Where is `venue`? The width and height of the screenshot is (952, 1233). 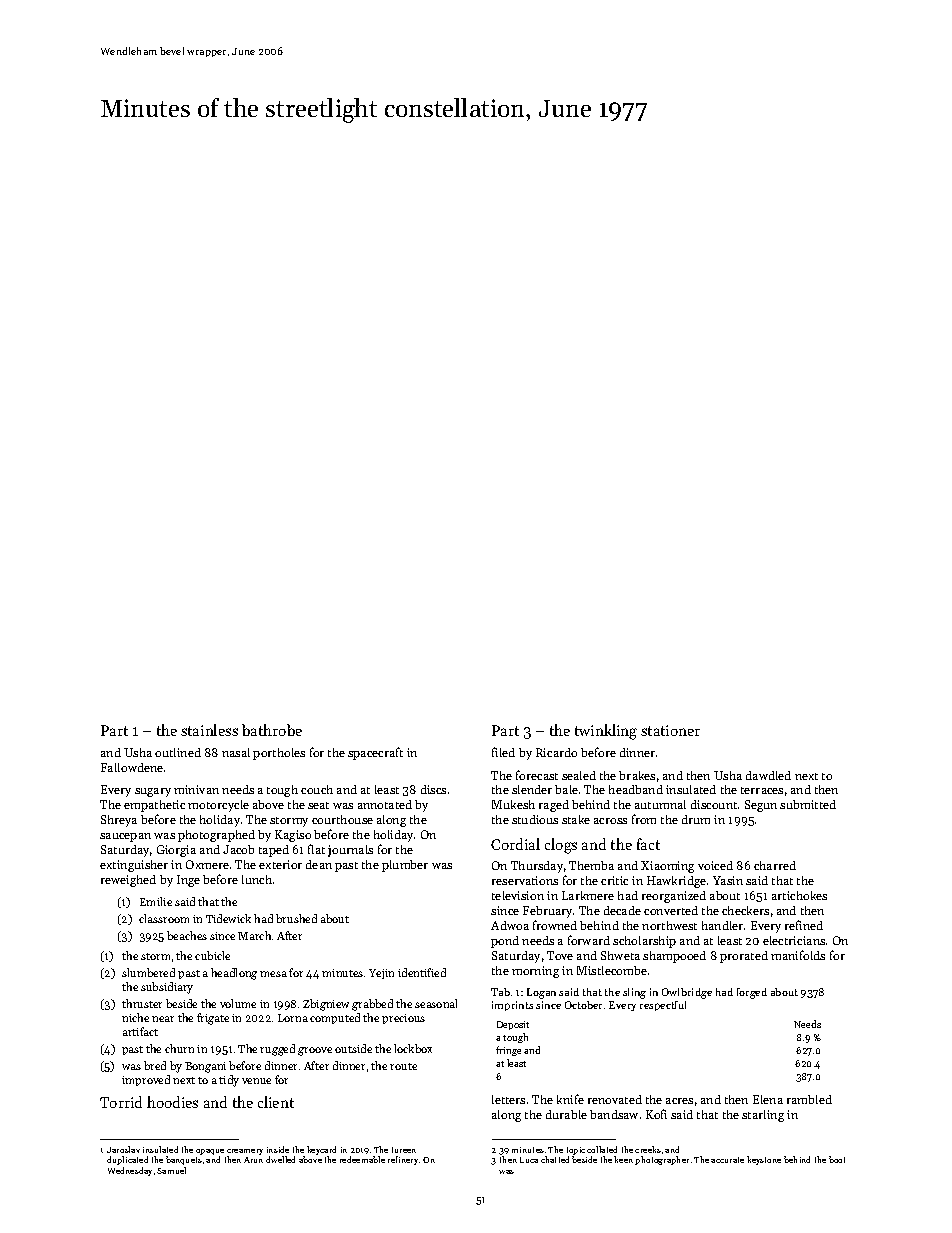
venue is located at coordinates (256, 1081).
